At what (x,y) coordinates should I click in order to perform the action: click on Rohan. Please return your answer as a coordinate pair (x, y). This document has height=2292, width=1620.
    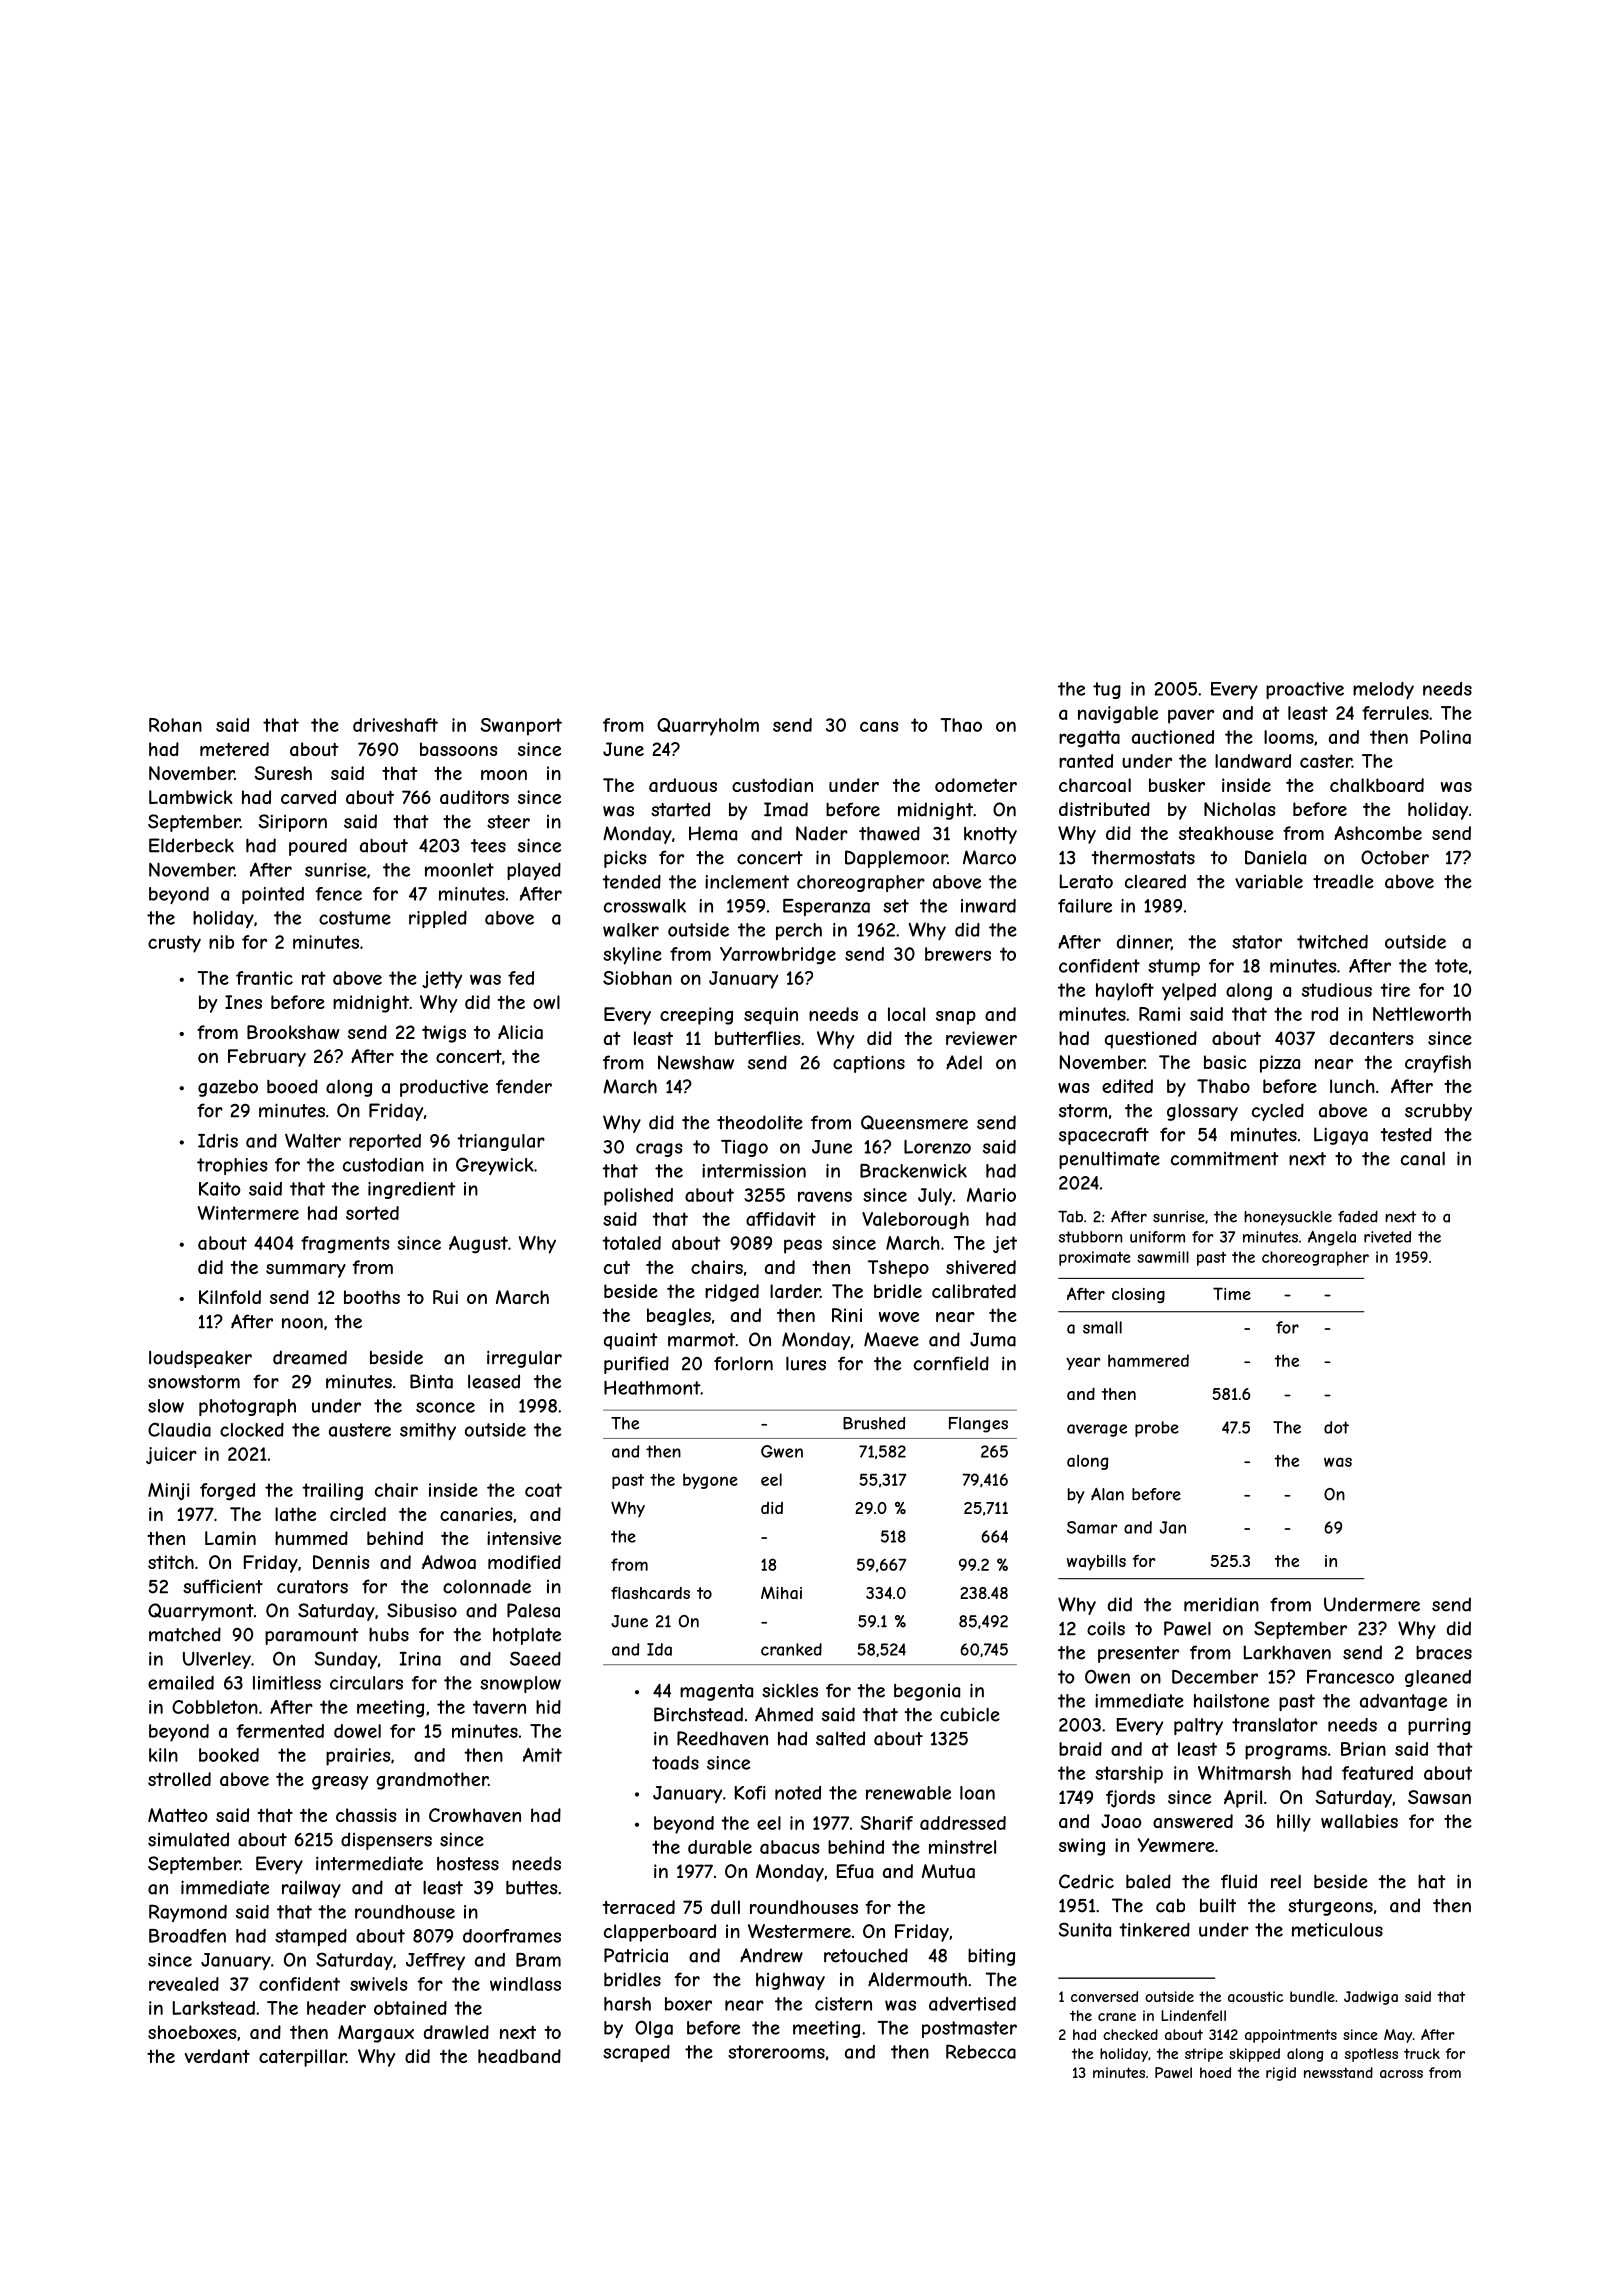
    Looking at the image, I should click on (175, 725).
